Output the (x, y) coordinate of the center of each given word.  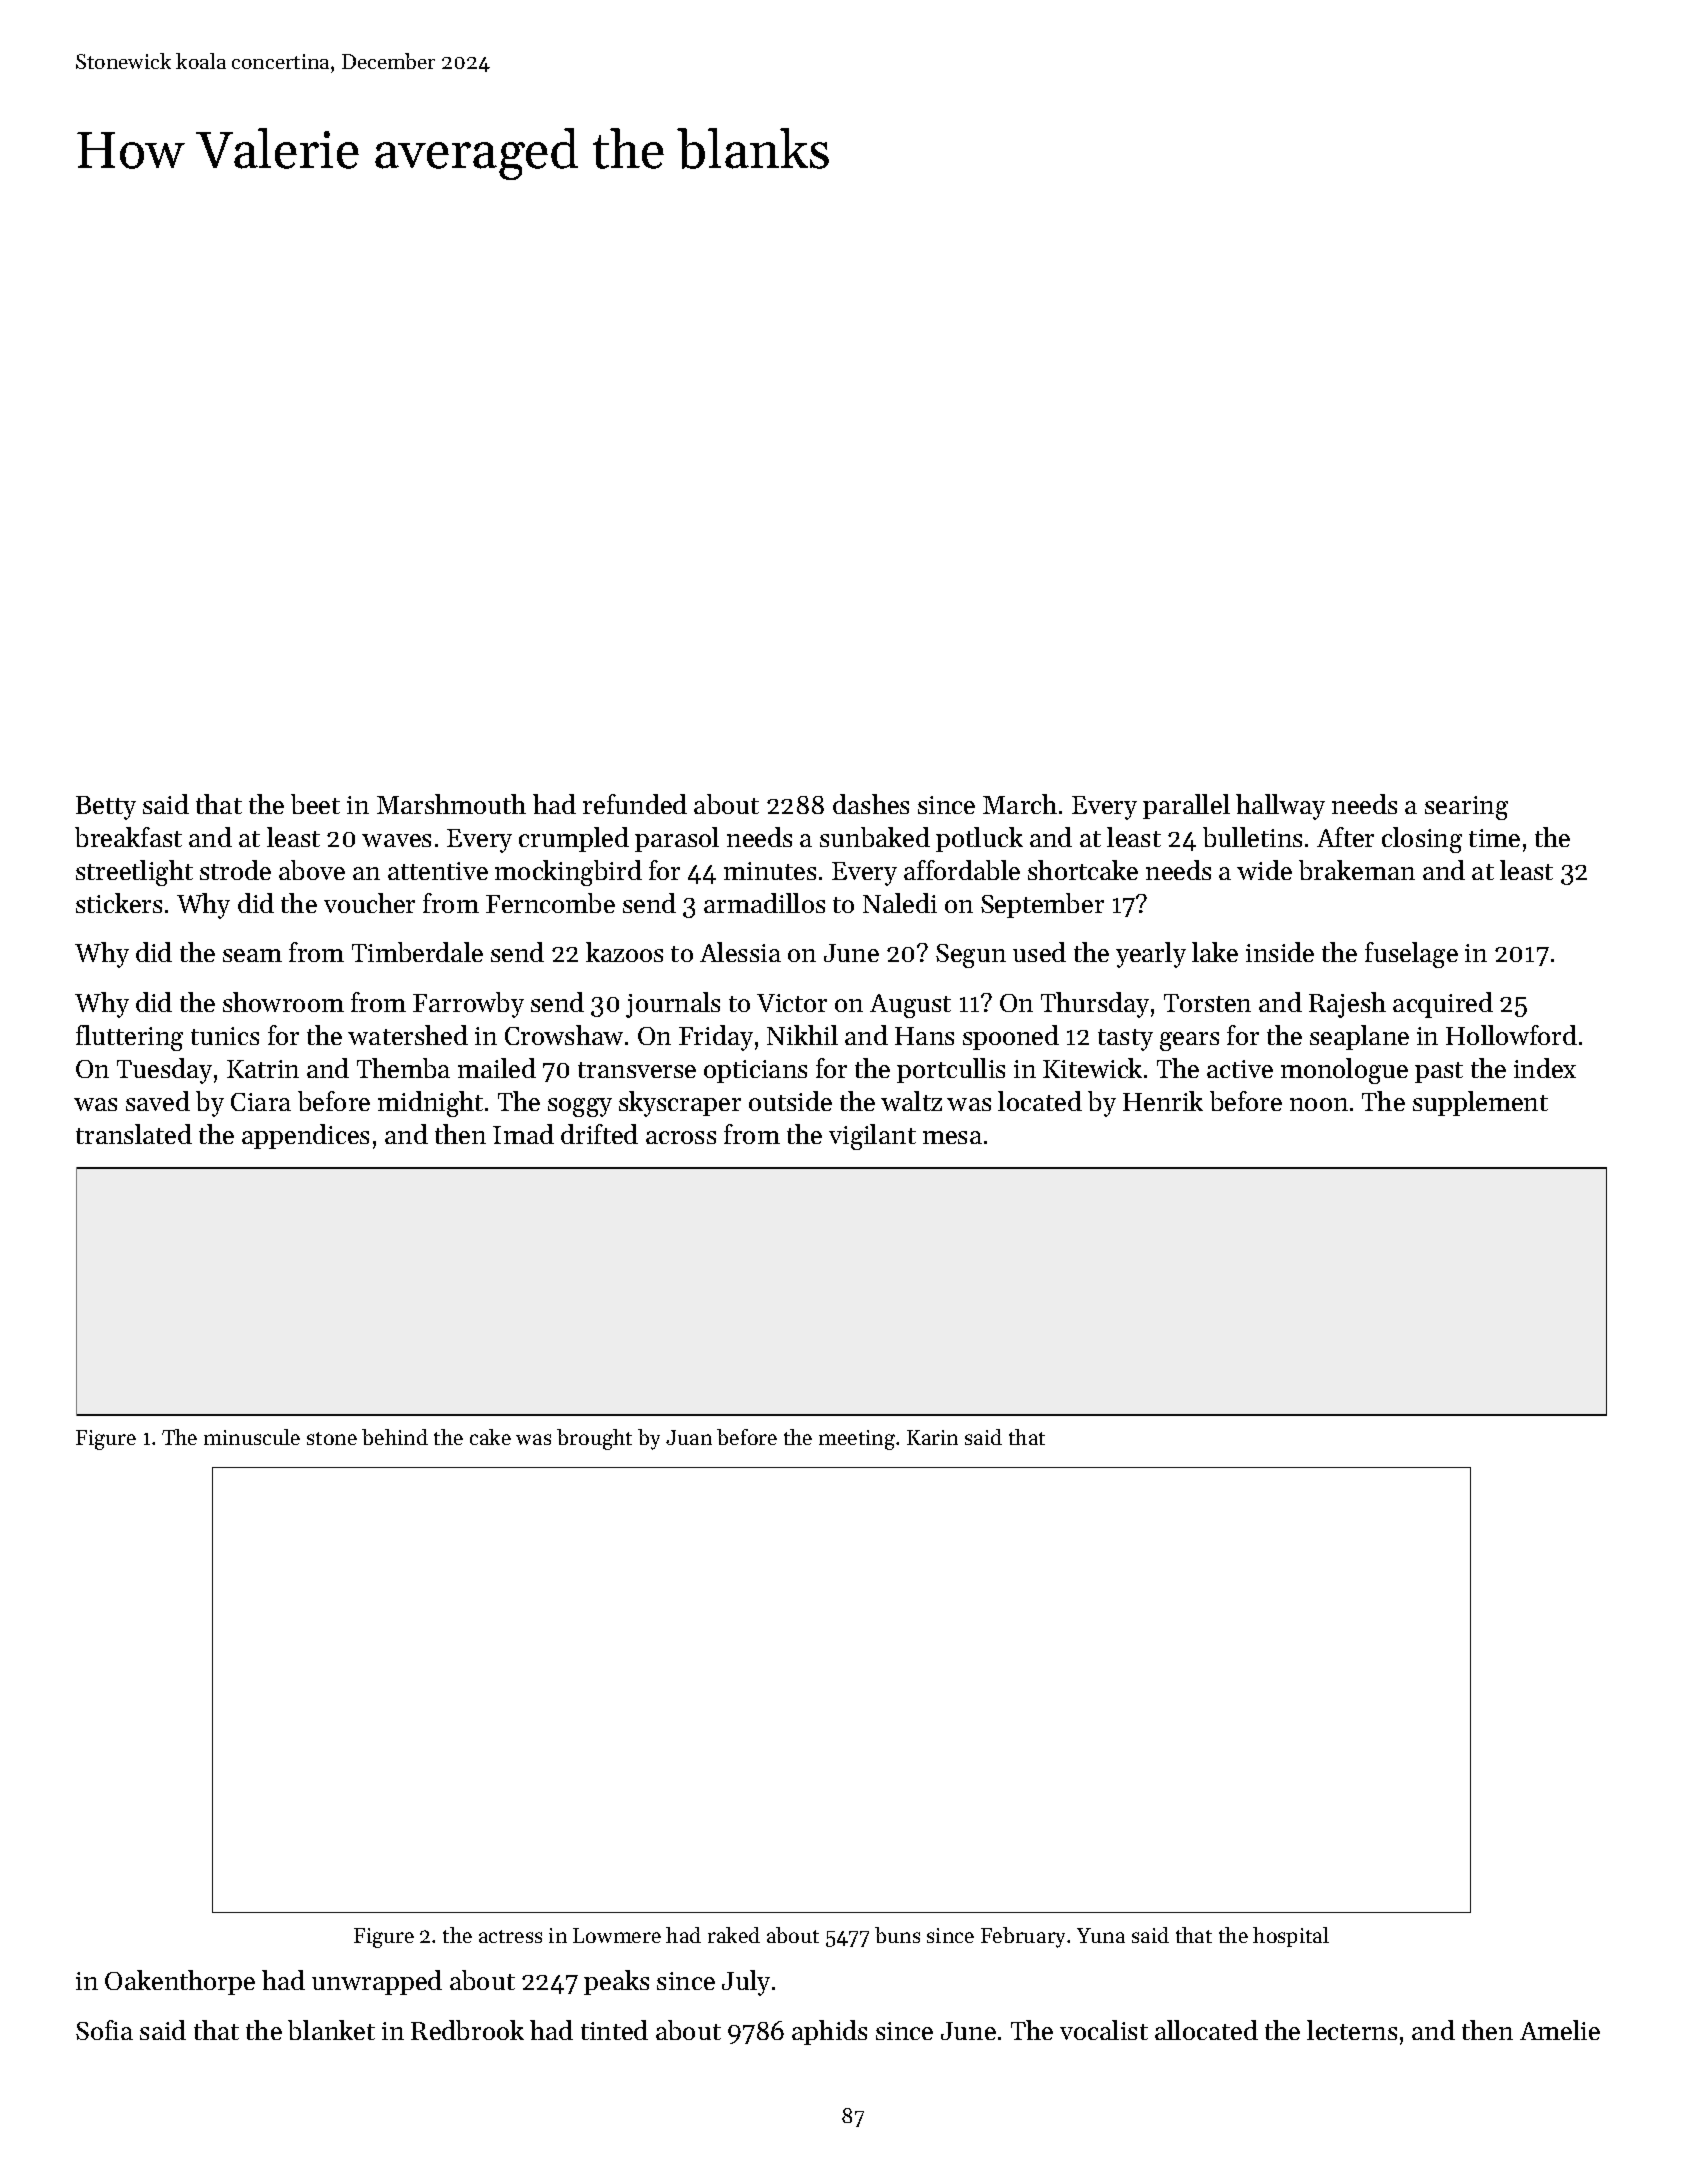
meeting (857, 1440)
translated (134, 1134)
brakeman (1357, 870)
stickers (119, 903)
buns (897, 1935)
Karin (932, 1437)
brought (594, 1439)
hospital (1291, 1937)
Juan (689, 1437)
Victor (792, 1003)
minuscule (252, 1437)
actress (510, 1936)
